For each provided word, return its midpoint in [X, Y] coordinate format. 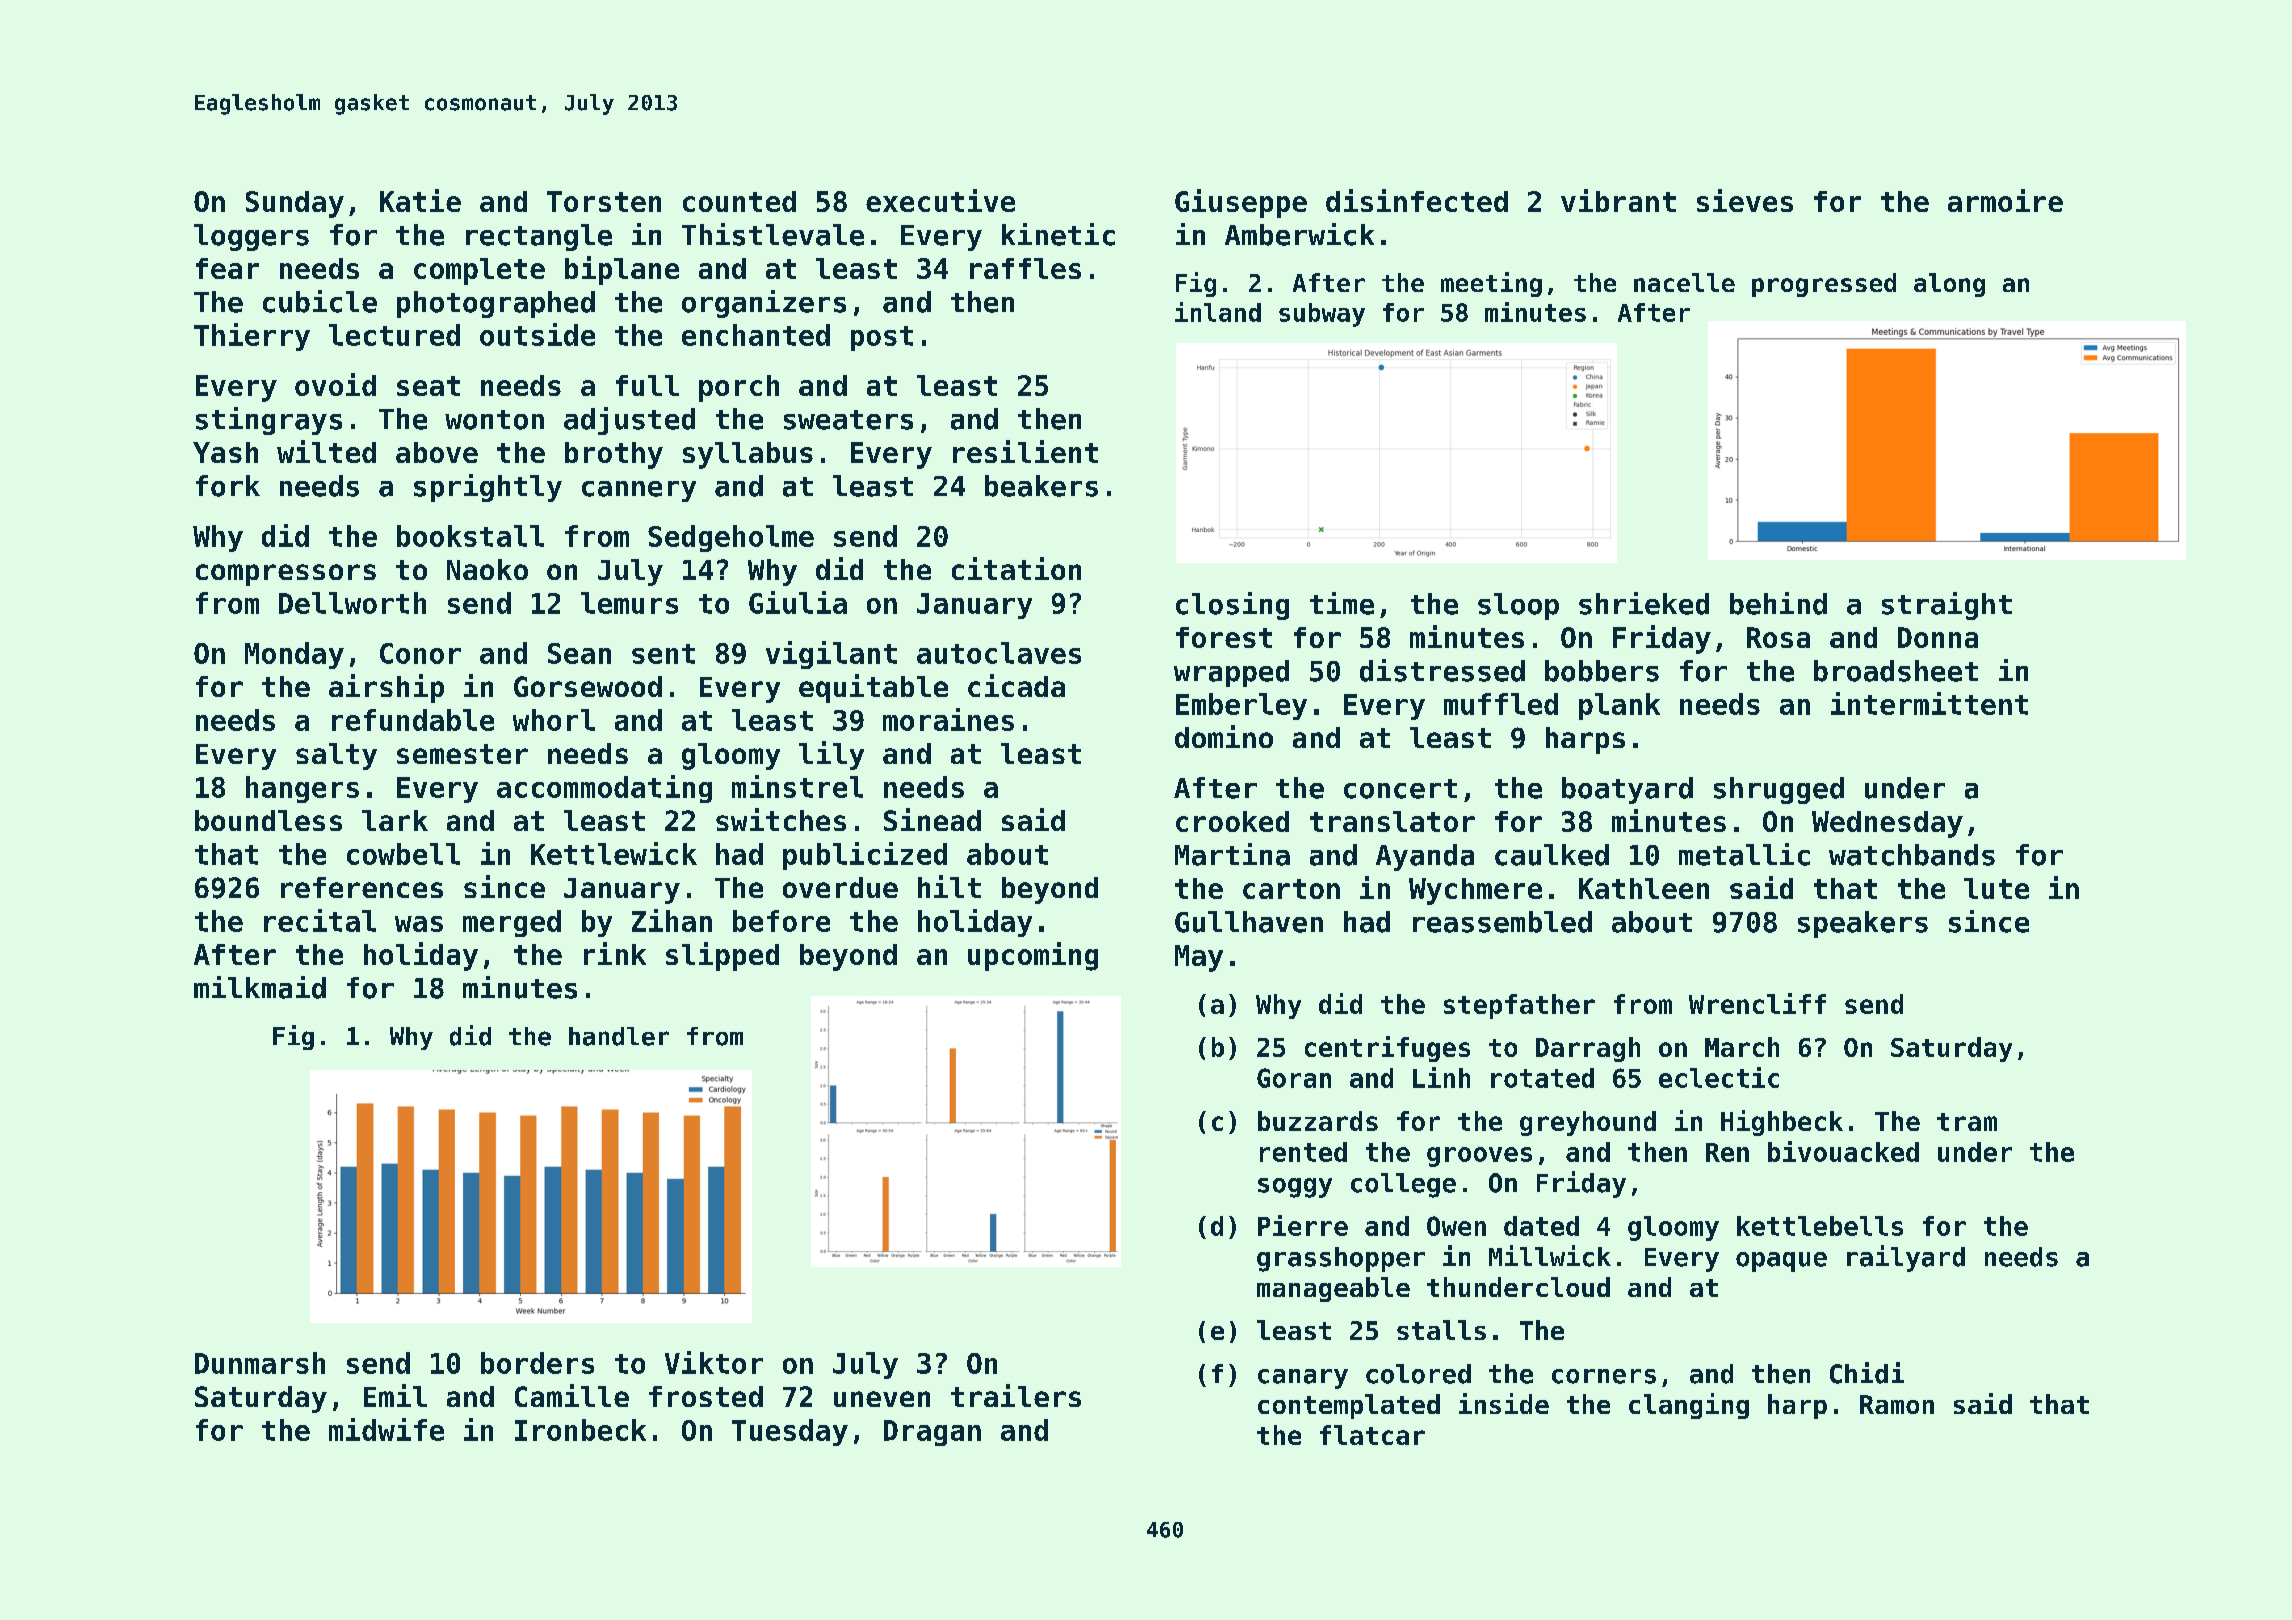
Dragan [932, 1433]
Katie [420, 200]
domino [1224, 736]
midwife [386, 1429]
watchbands [1912, 855]
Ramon [1897, 1404]
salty [336, 756]
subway [1322, 315]
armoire [2005, 200]
